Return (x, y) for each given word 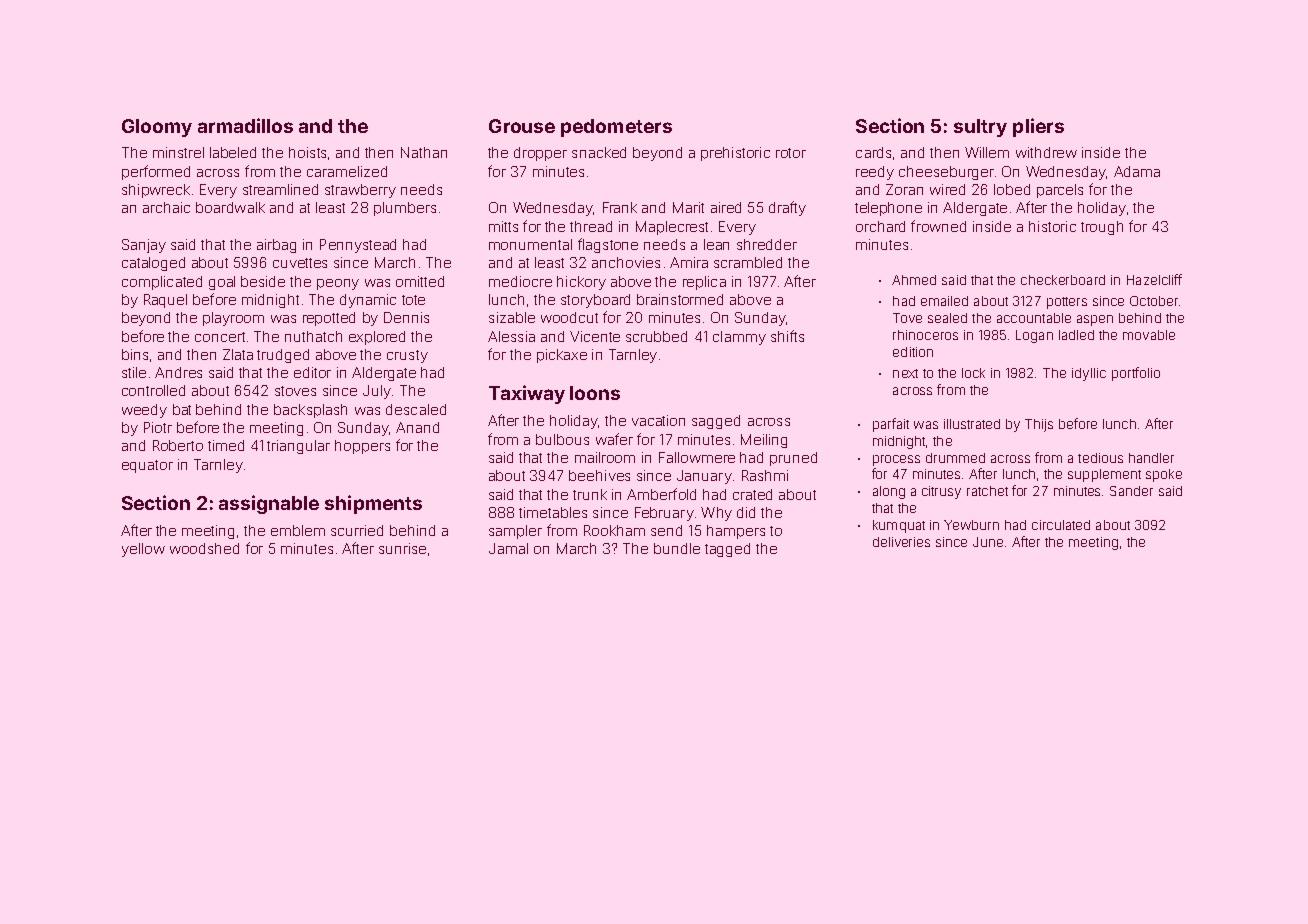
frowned (938, 226)
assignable (269, 504)
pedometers (616, 128)
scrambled (748, 262)
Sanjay (144, 246)
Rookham (614, 530)
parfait (891, 425)
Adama (1137, 171)
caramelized (347, 171)
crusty (407, 356)
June (988, 542)
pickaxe (562, 356)
